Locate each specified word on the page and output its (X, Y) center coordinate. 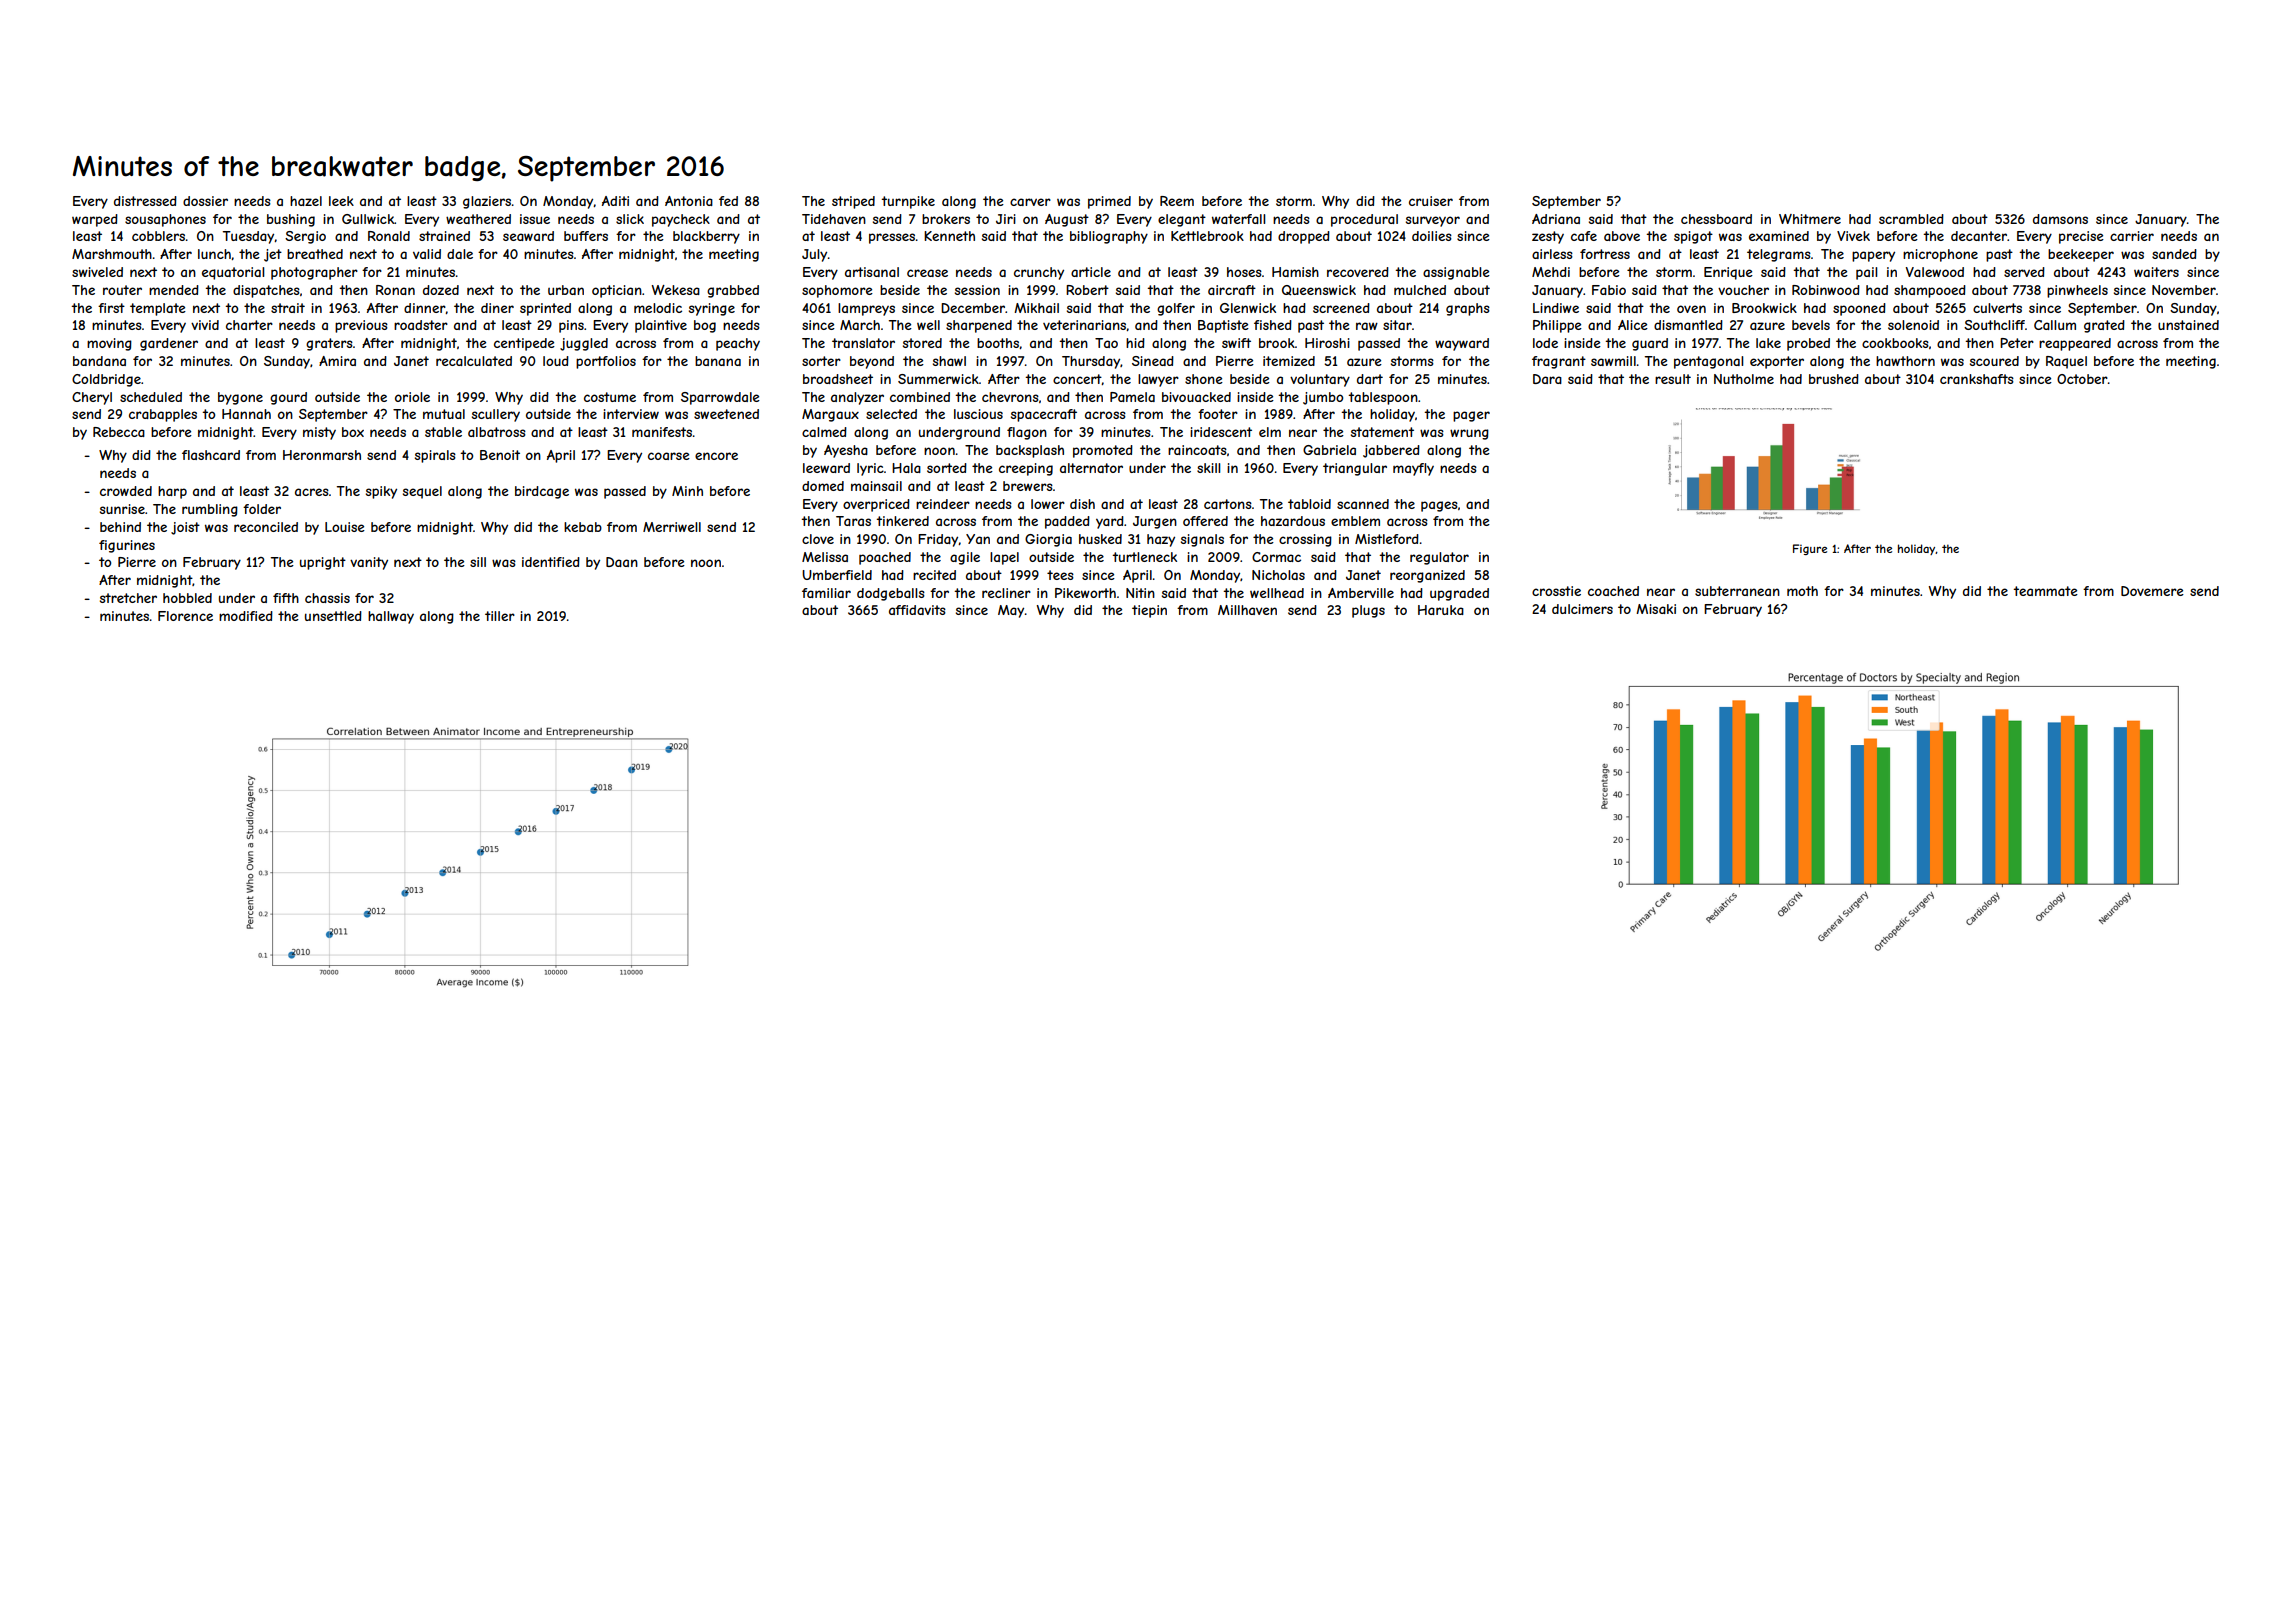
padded (1067, 522)
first (111, 308)
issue (535, 219)
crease (927, 273)
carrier (2132, 236)
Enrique (1728, 273)
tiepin (1149, 611)
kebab (583, 527)
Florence (185, 616)
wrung (1469, 434)
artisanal (872, 272)
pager (1471, 416)
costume (610, 397)
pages (1439, 506)
